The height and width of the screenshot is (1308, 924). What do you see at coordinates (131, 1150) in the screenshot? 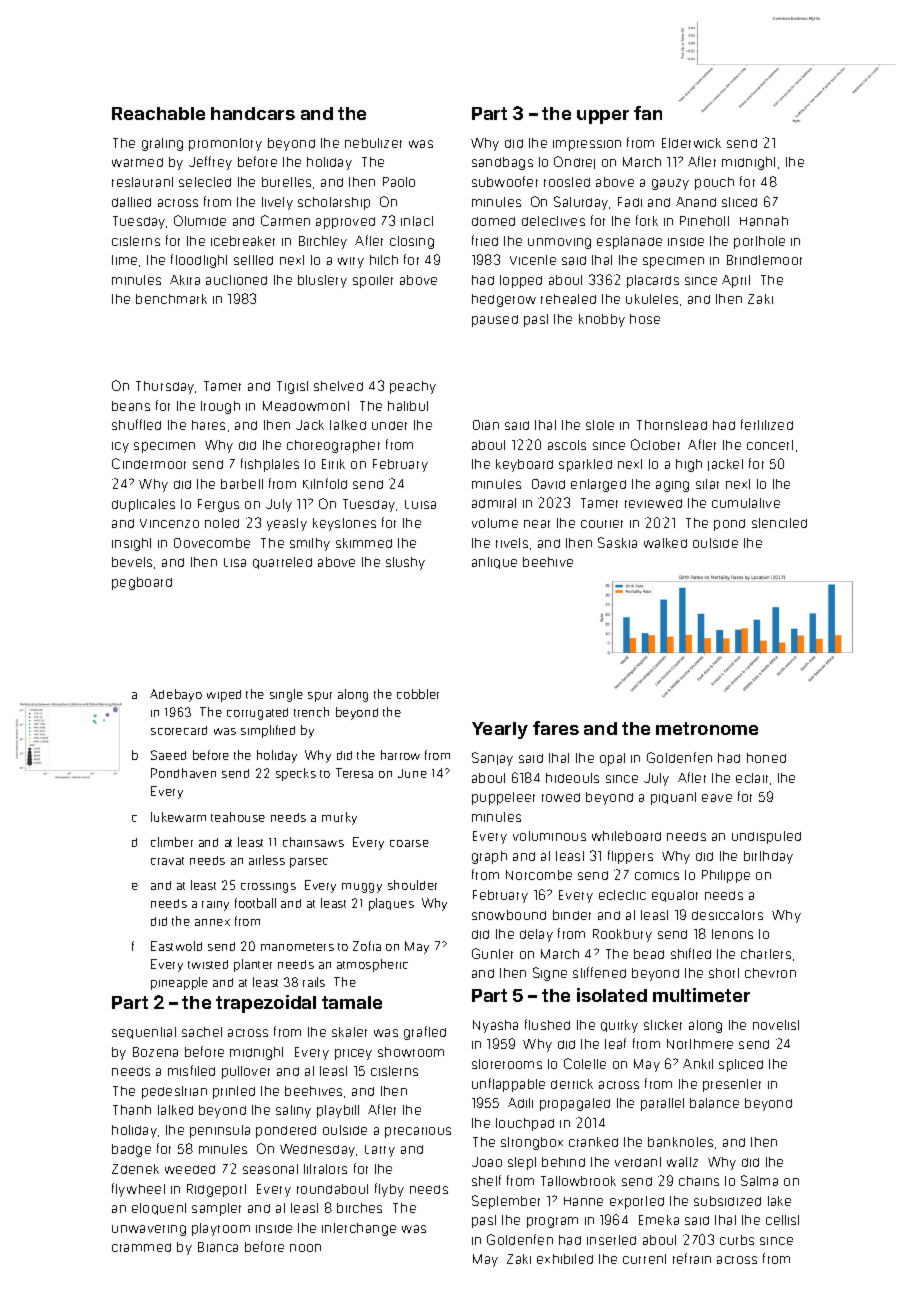
I see `badge` at bounding box center [131, 1150].
